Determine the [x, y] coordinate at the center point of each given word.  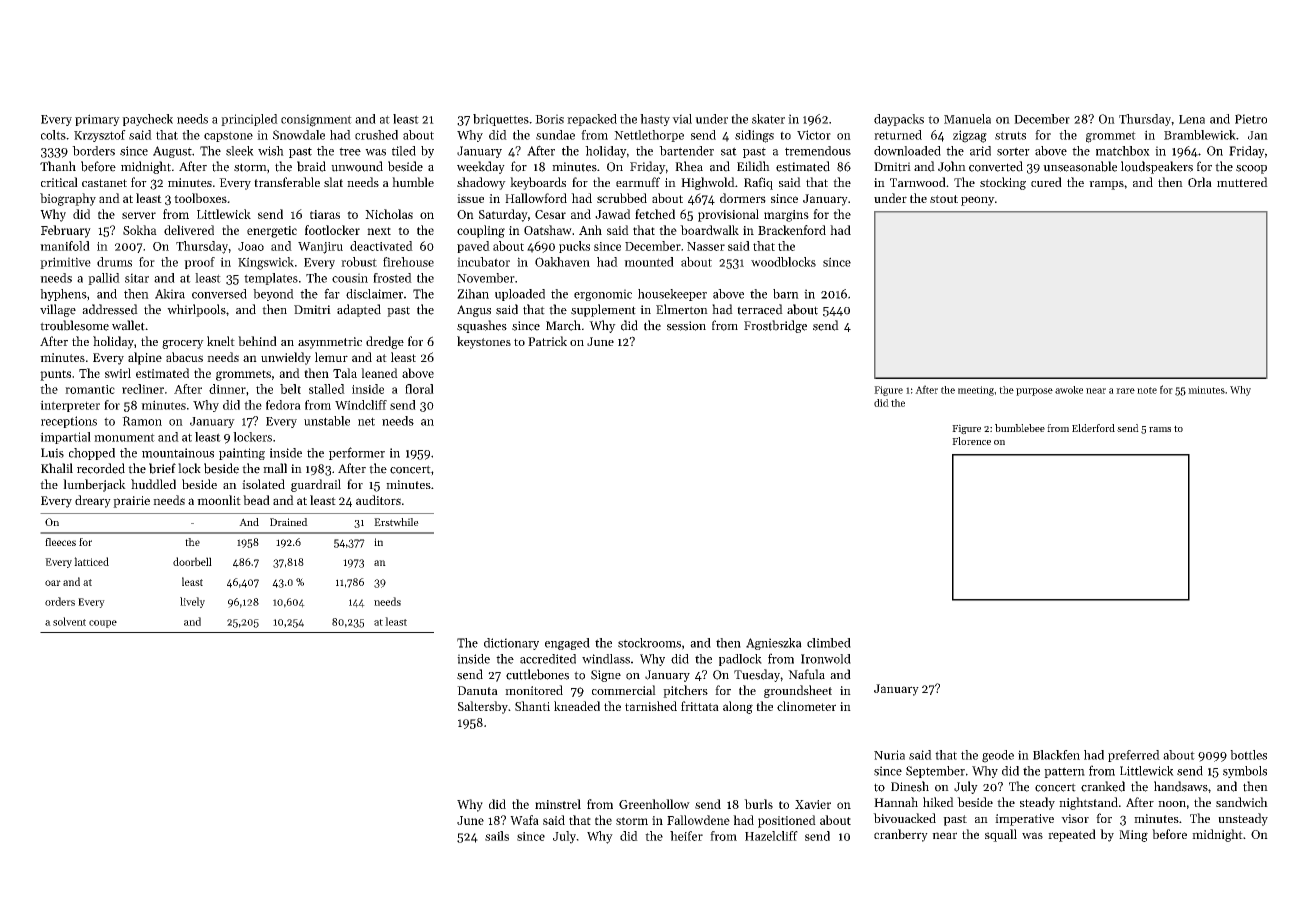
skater [768, 119]
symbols [1245, 772]
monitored [534, 690]
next [379, 231]
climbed [829, 643]
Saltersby [483, 707]
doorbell [192, 561]
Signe [606, 676]
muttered [1242, 182]
